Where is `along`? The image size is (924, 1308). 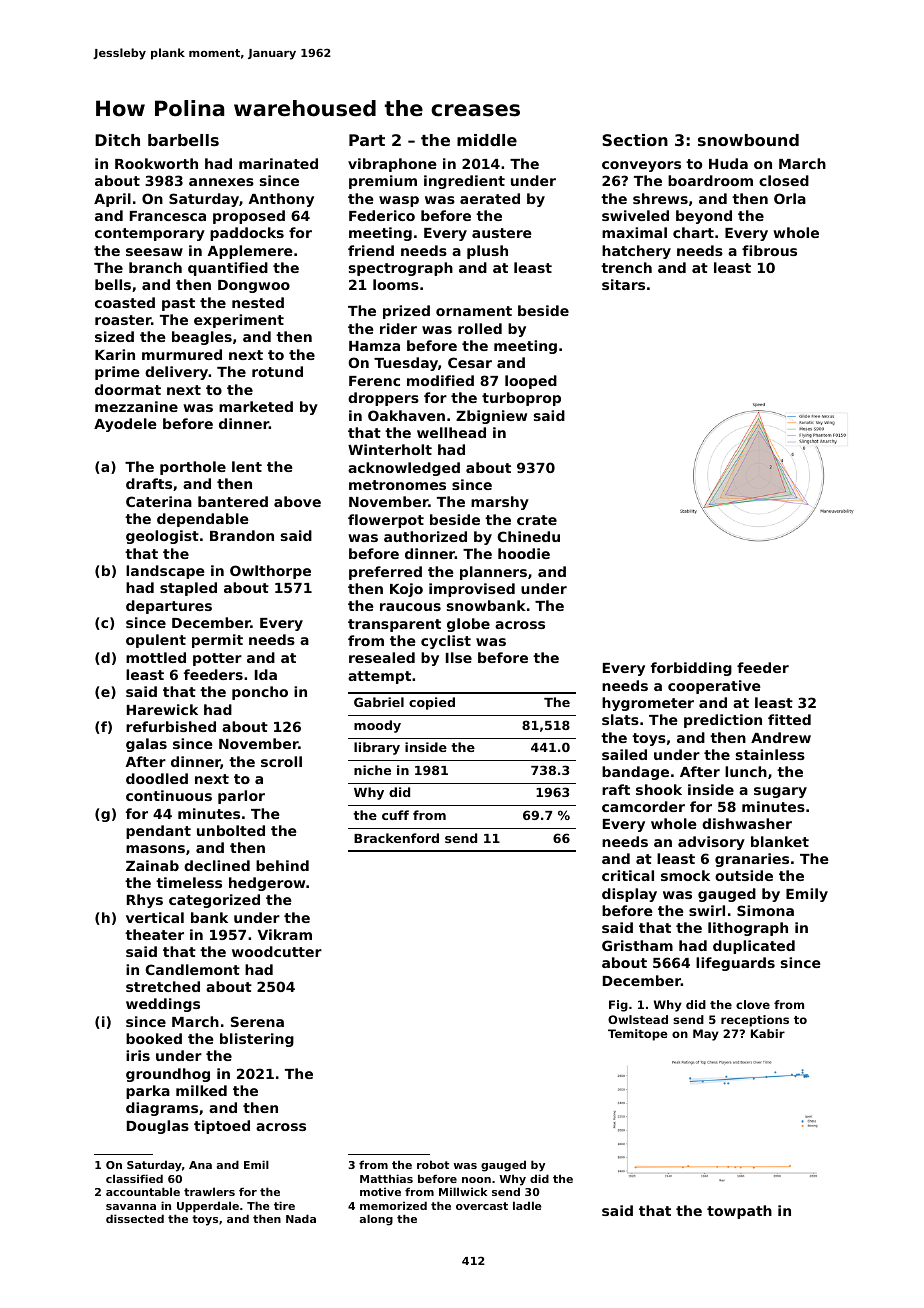 along is located at coordinates (376, 1220).
